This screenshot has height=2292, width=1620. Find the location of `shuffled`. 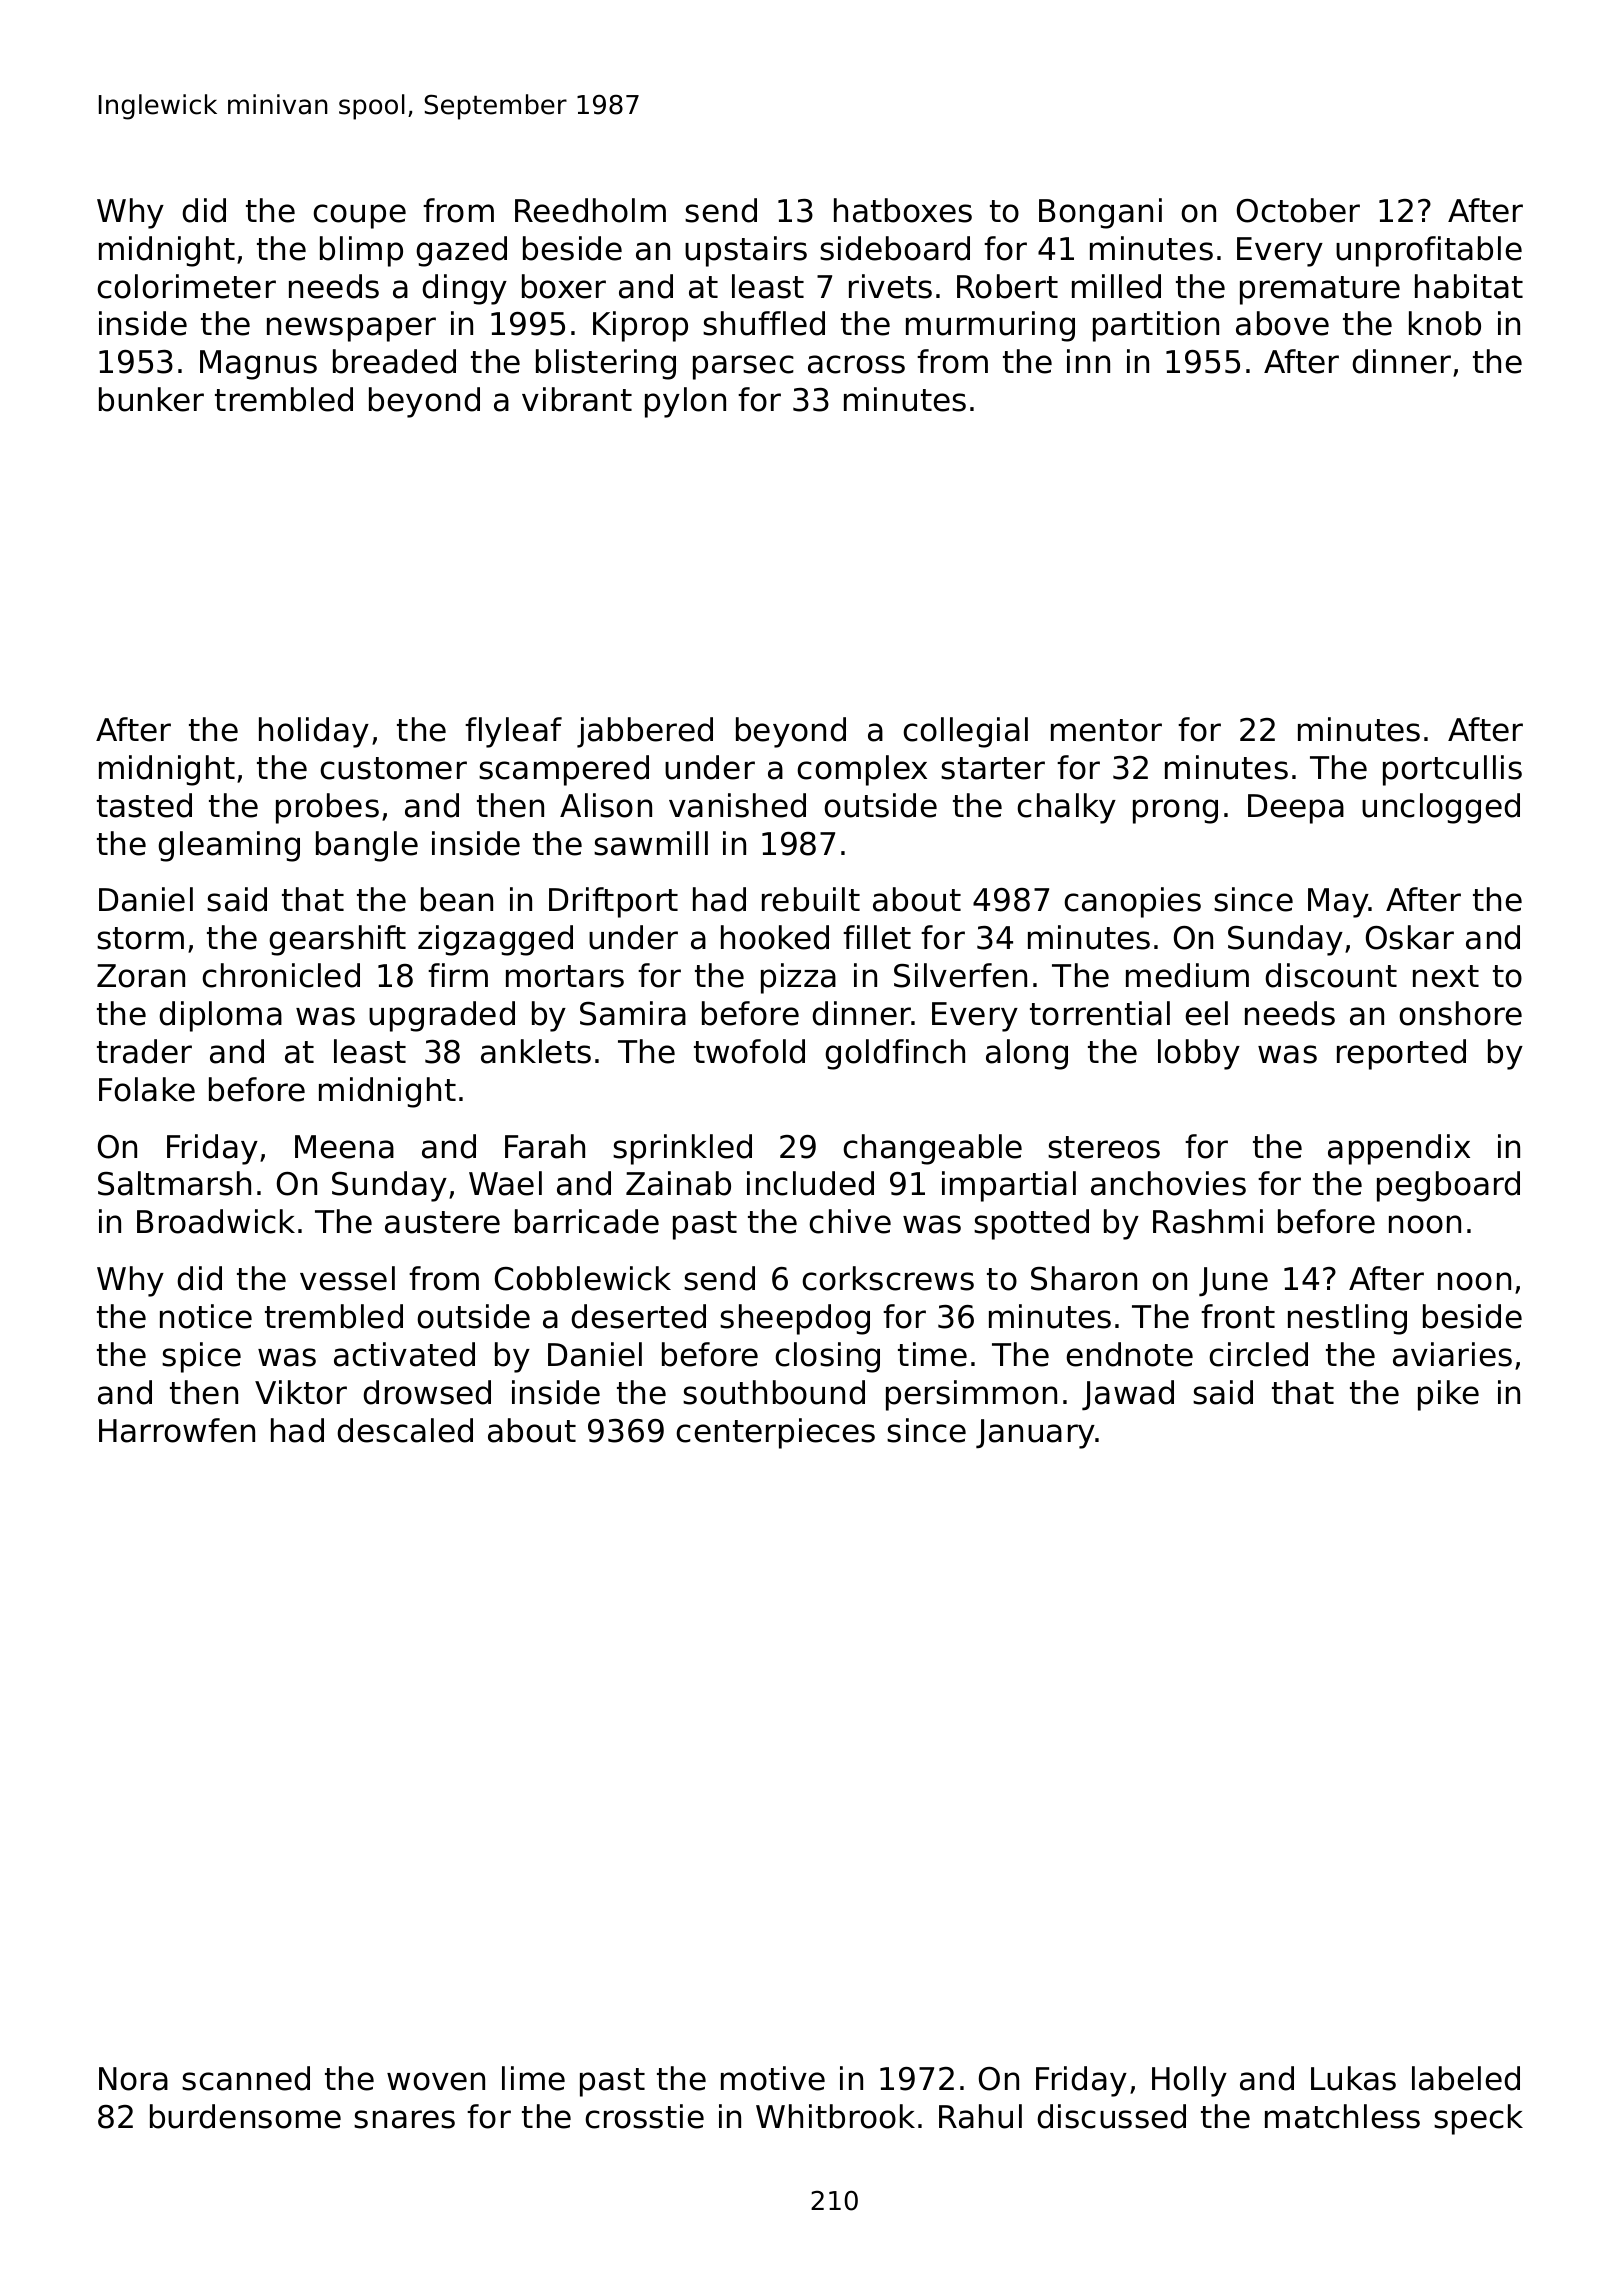

shuffled is located at coordinates (764, 323).
